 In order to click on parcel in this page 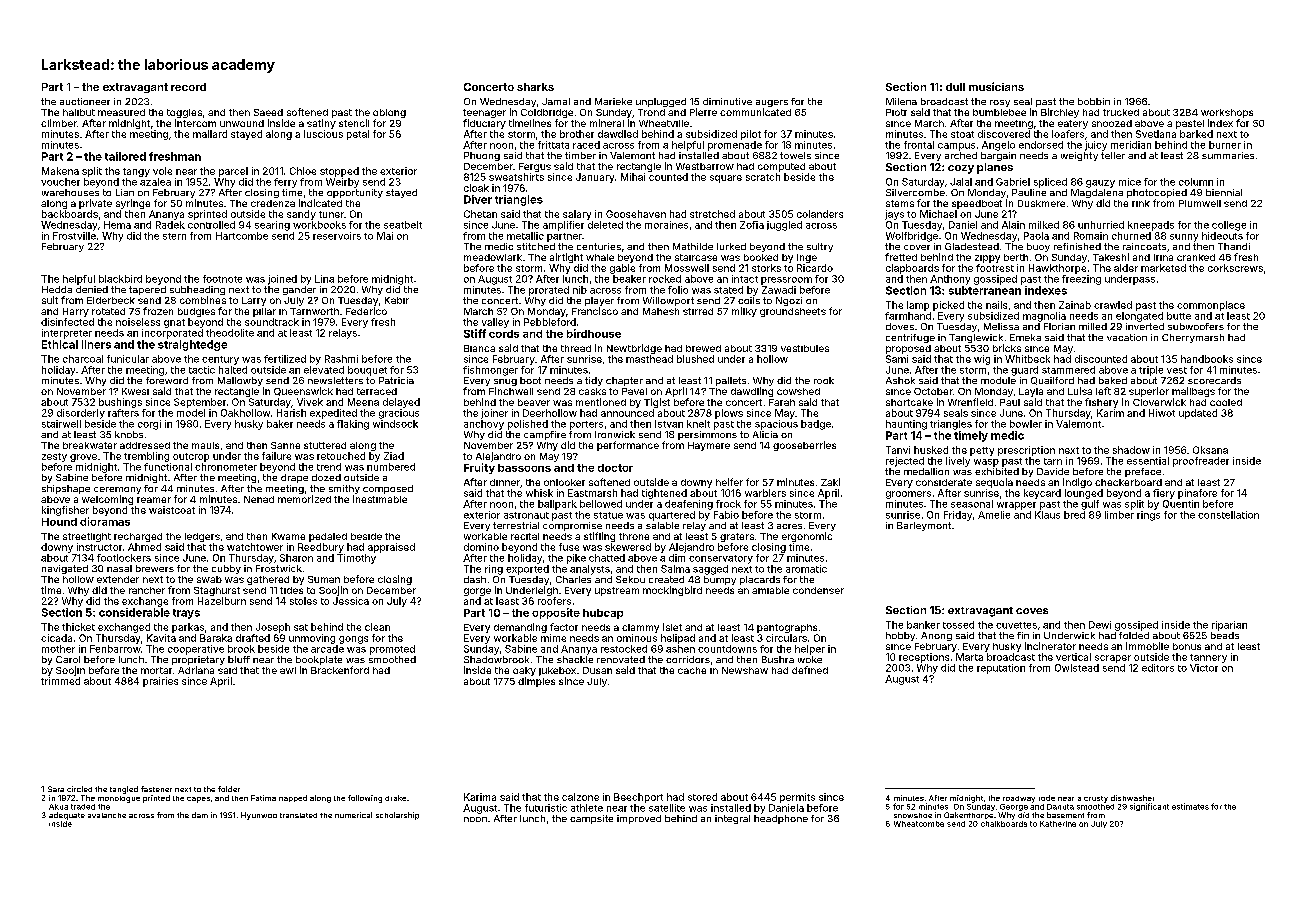, I will do `click(233, 172)`.
